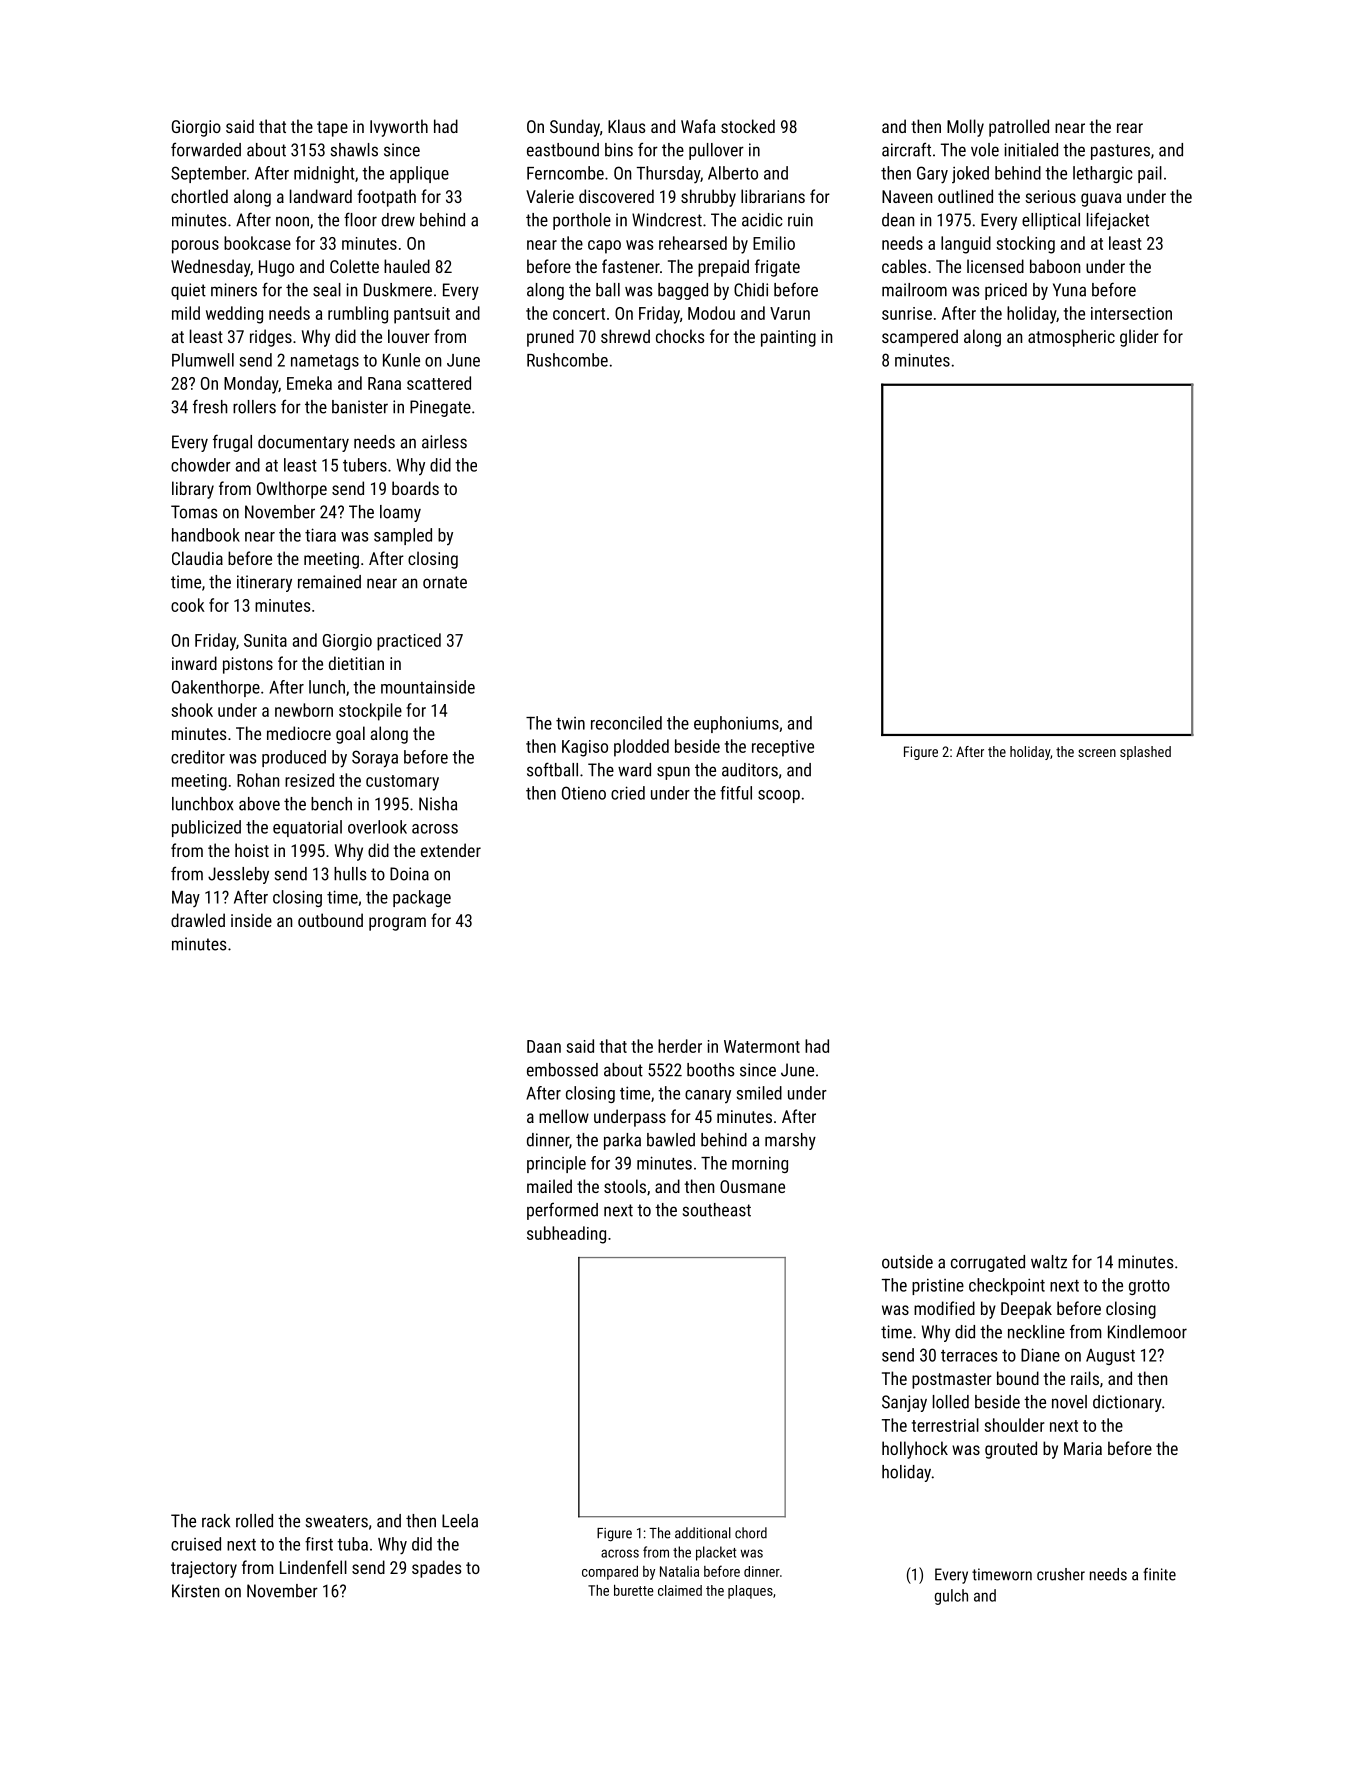 Image resolution: width=1364 pixels, height=1765 pixels. Describe the element at coordinates (680, 336) in the document. I see `chocks` at that location.
